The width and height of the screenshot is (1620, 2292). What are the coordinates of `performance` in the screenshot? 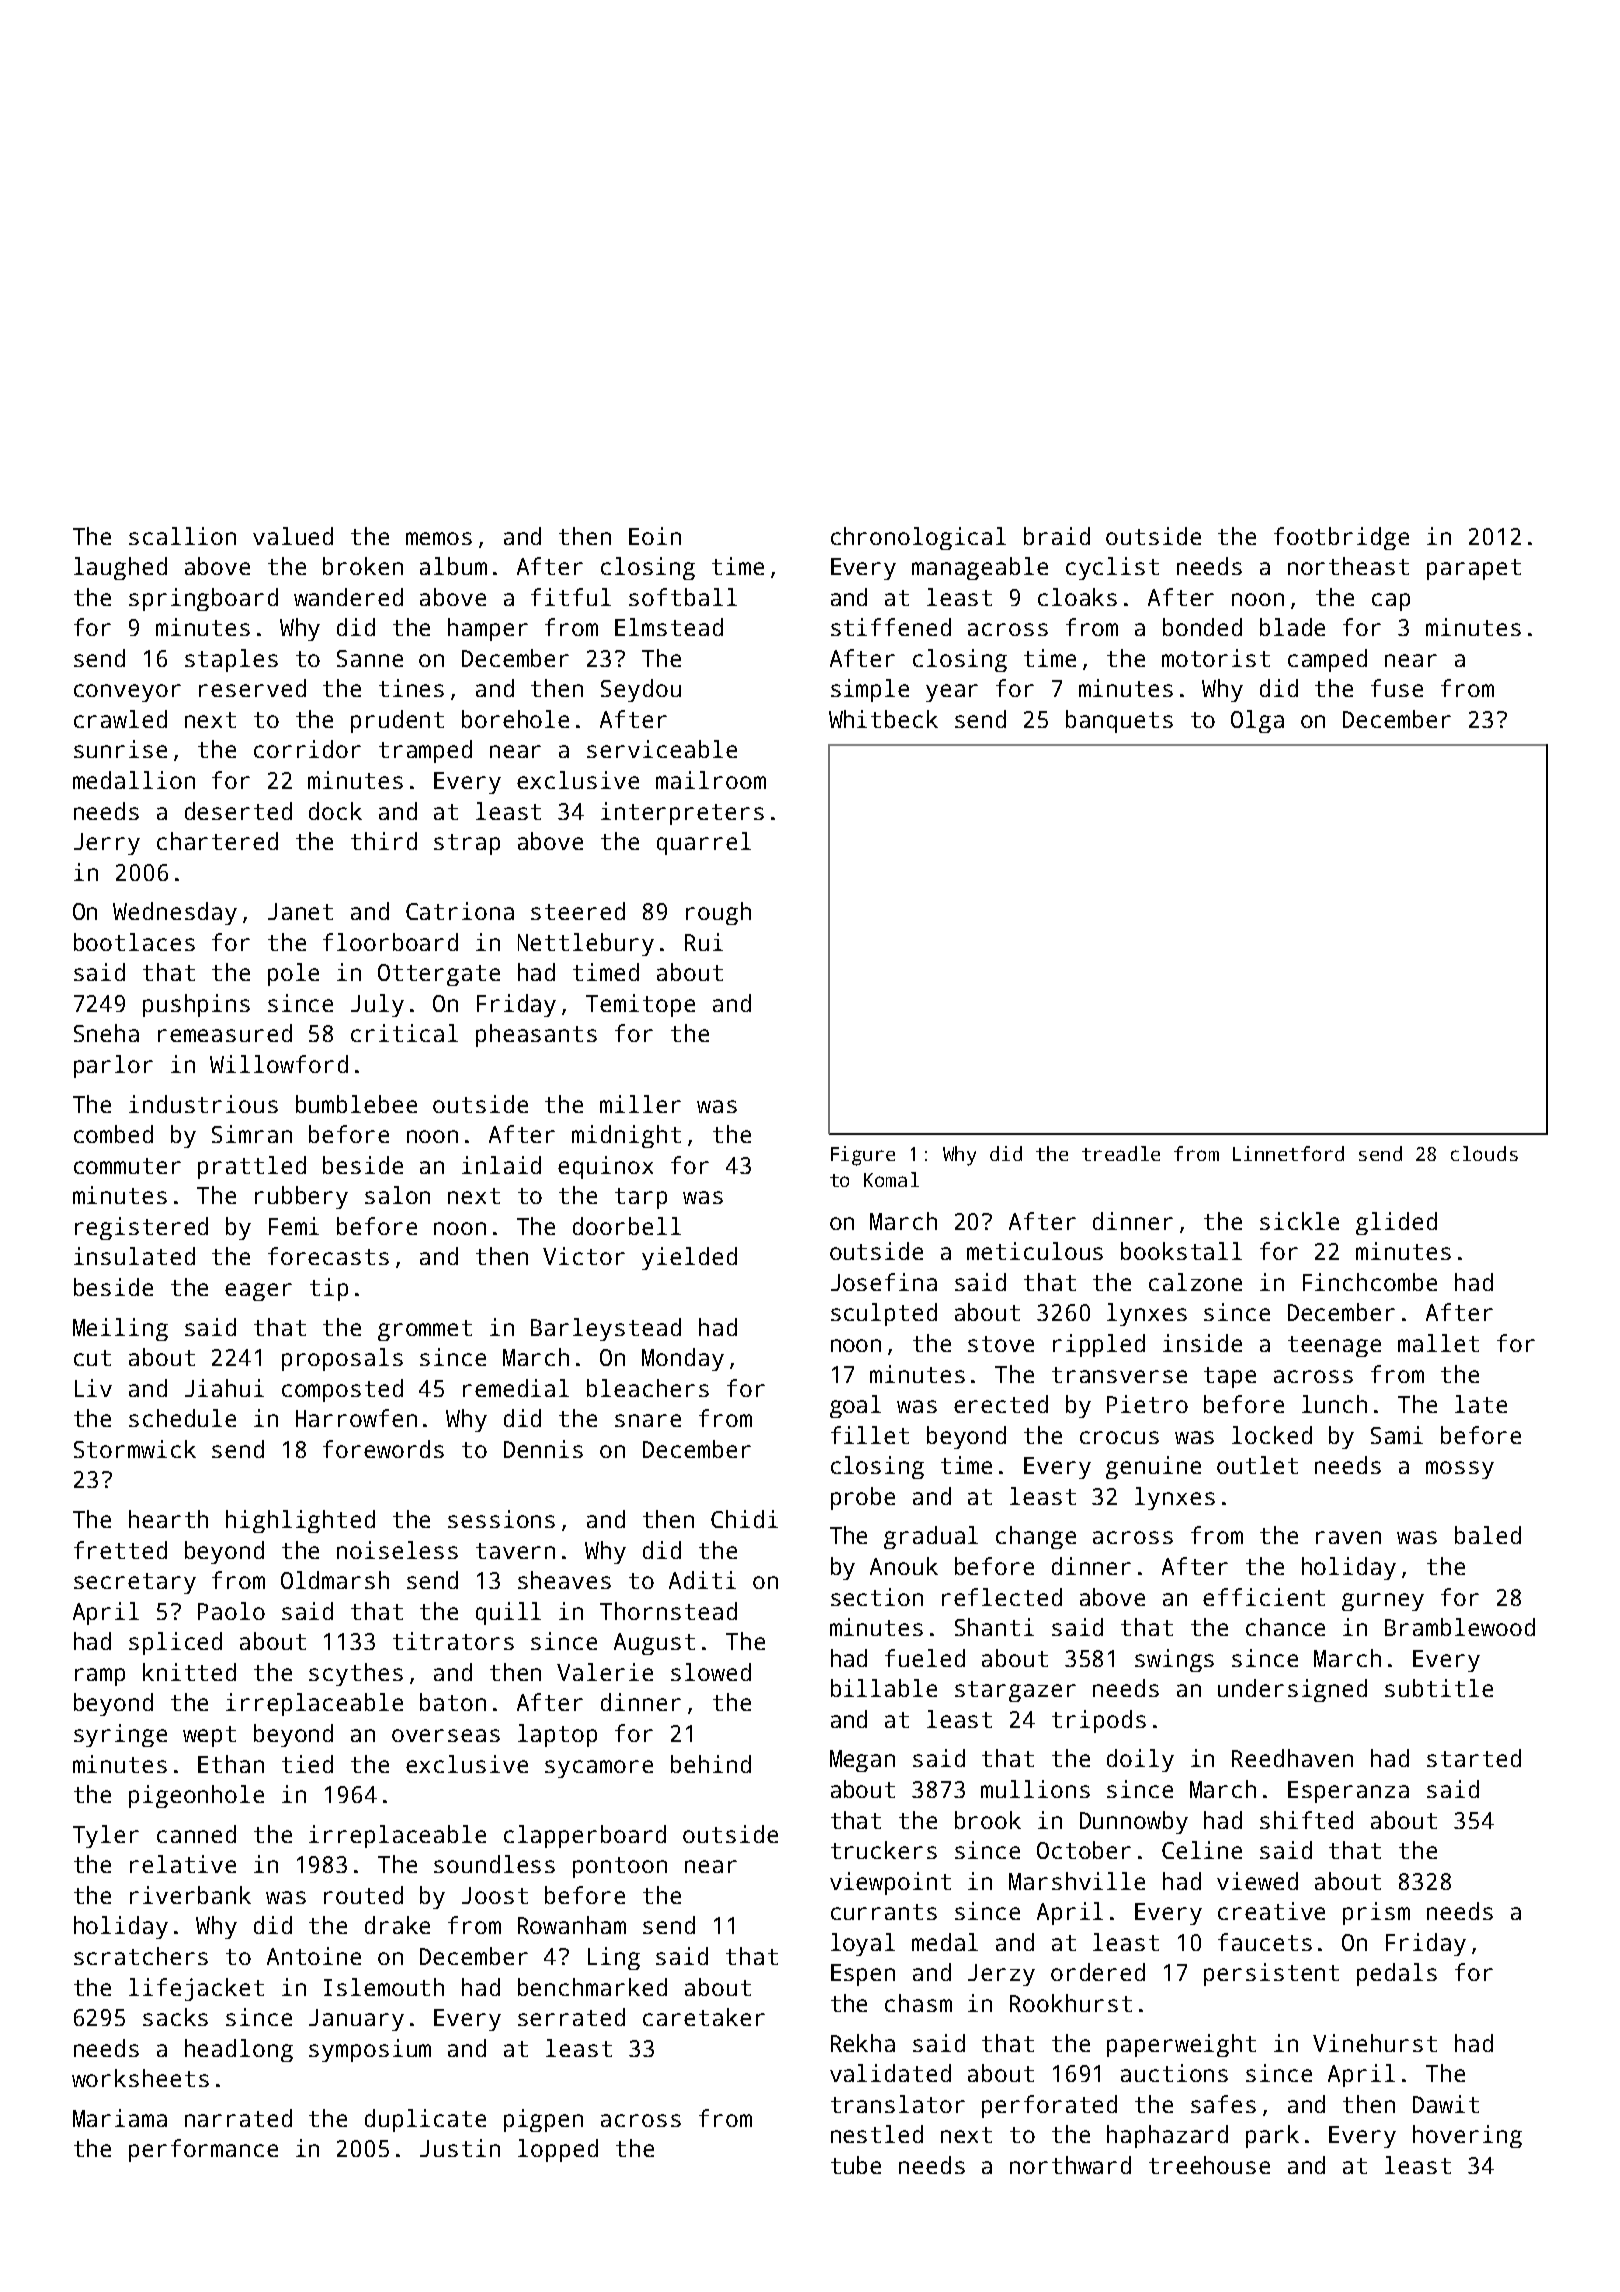 It's located at (203, 2150).
